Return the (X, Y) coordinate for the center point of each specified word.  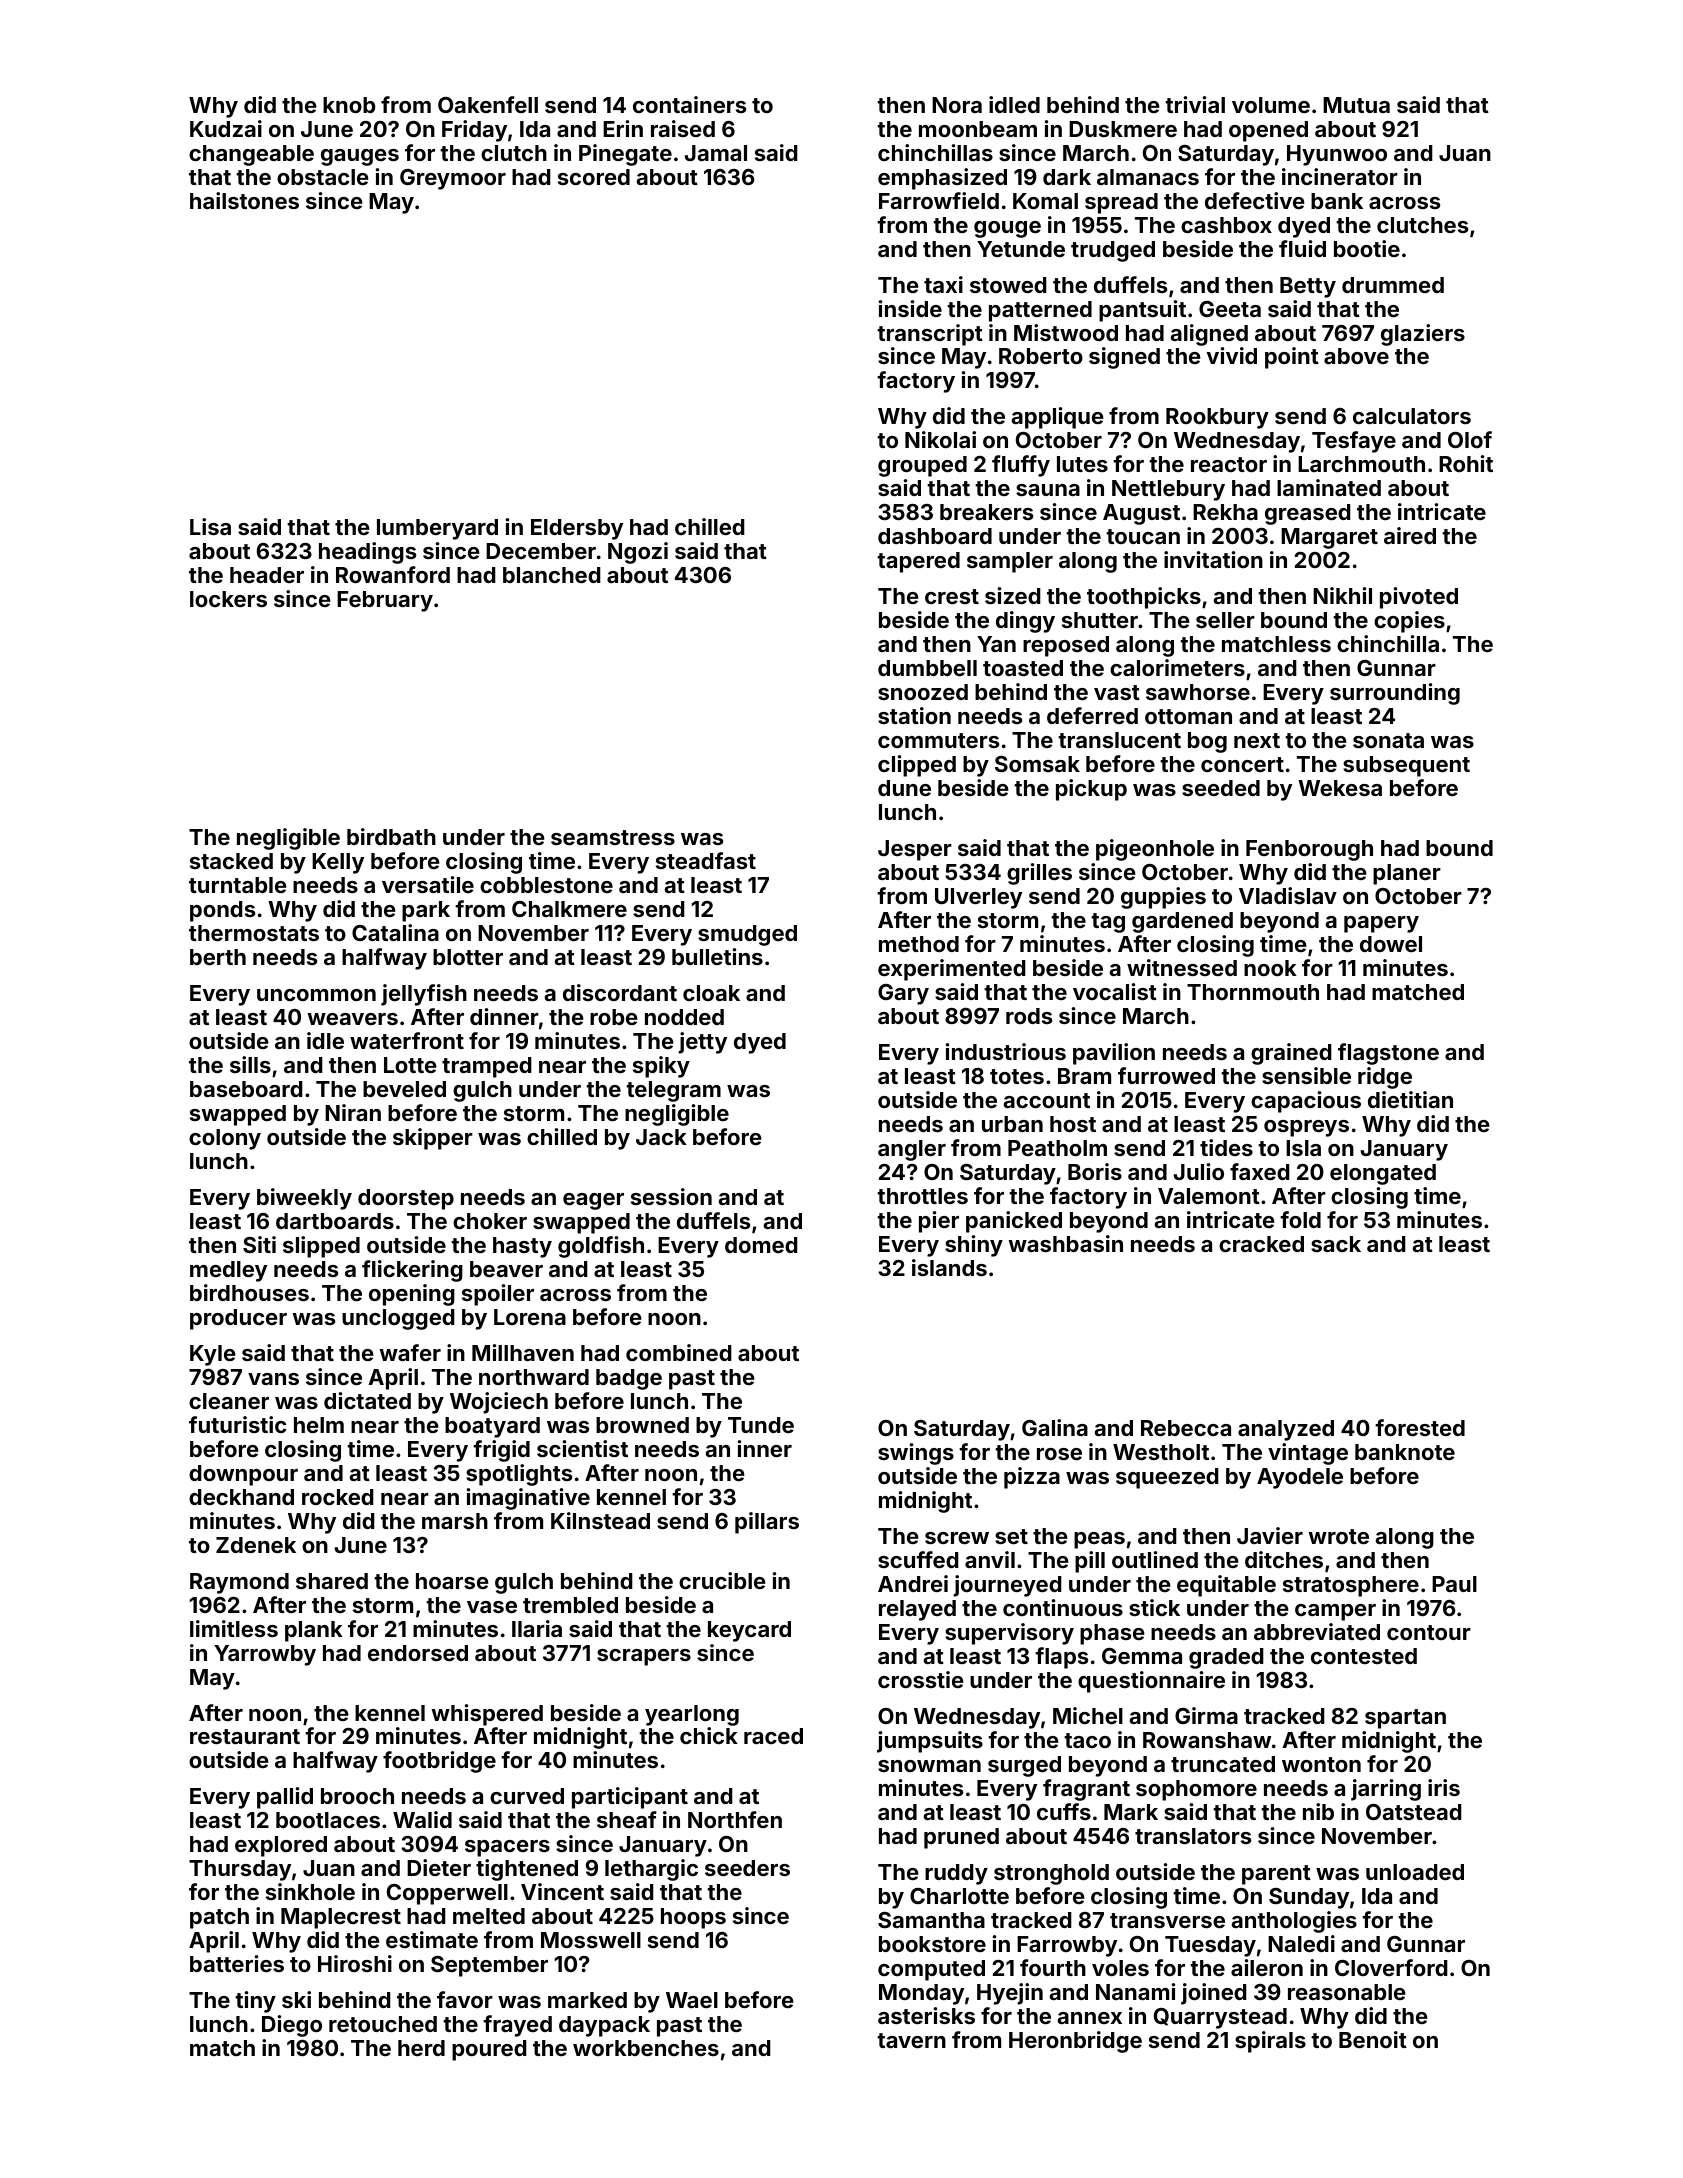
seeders (747, 1868)
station (914, 715)
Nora (957, 105)
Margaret (1329, 538)
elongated (1383, 1174)
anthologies (1294, 1922)
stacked (231, 861)
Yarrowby (265, 1655)
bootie (1367, 248)
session (671, 1196)
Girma (1206, 1715)
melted (489, 1916)
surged (1024, 1766)
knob (349, 105)
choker (490, 1221)
